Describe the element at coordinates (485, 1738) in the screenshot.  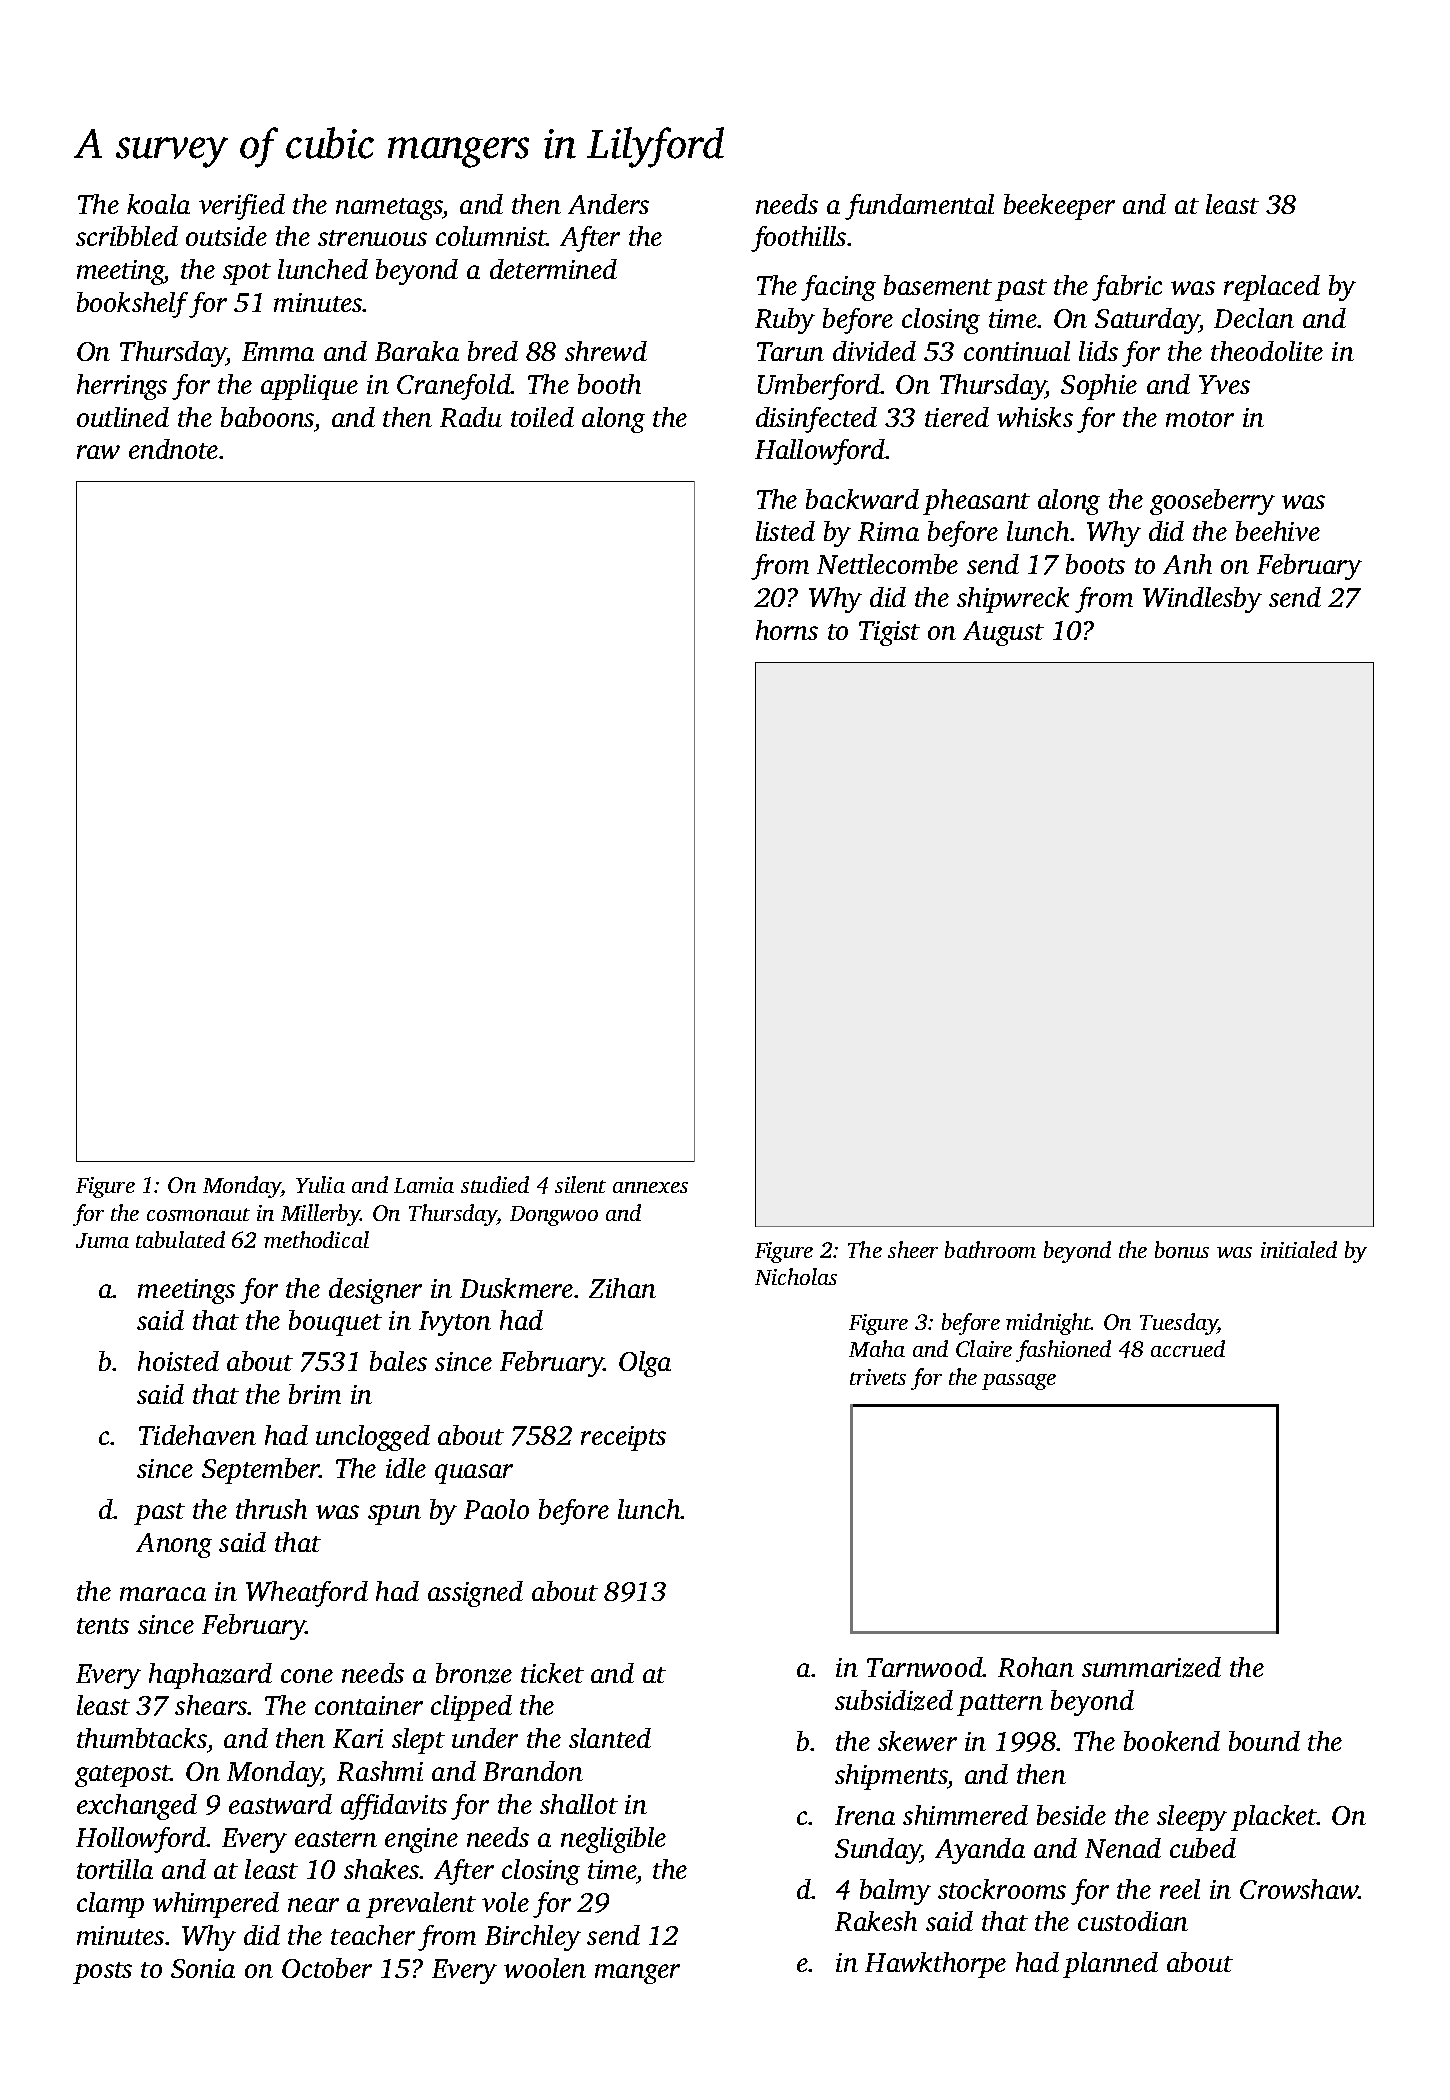
I see `under` at that location.
